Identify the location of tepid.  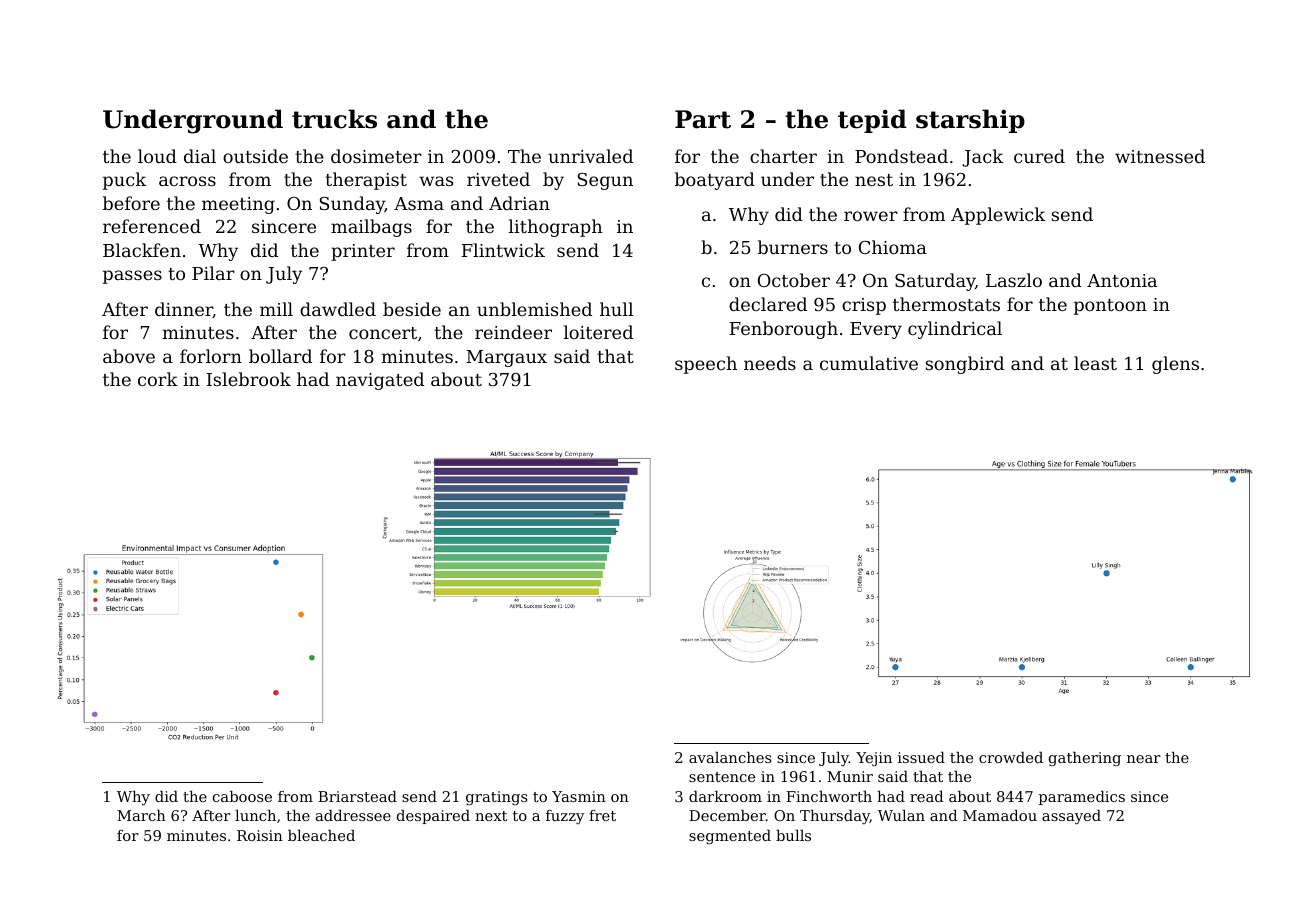
(872, 121).
